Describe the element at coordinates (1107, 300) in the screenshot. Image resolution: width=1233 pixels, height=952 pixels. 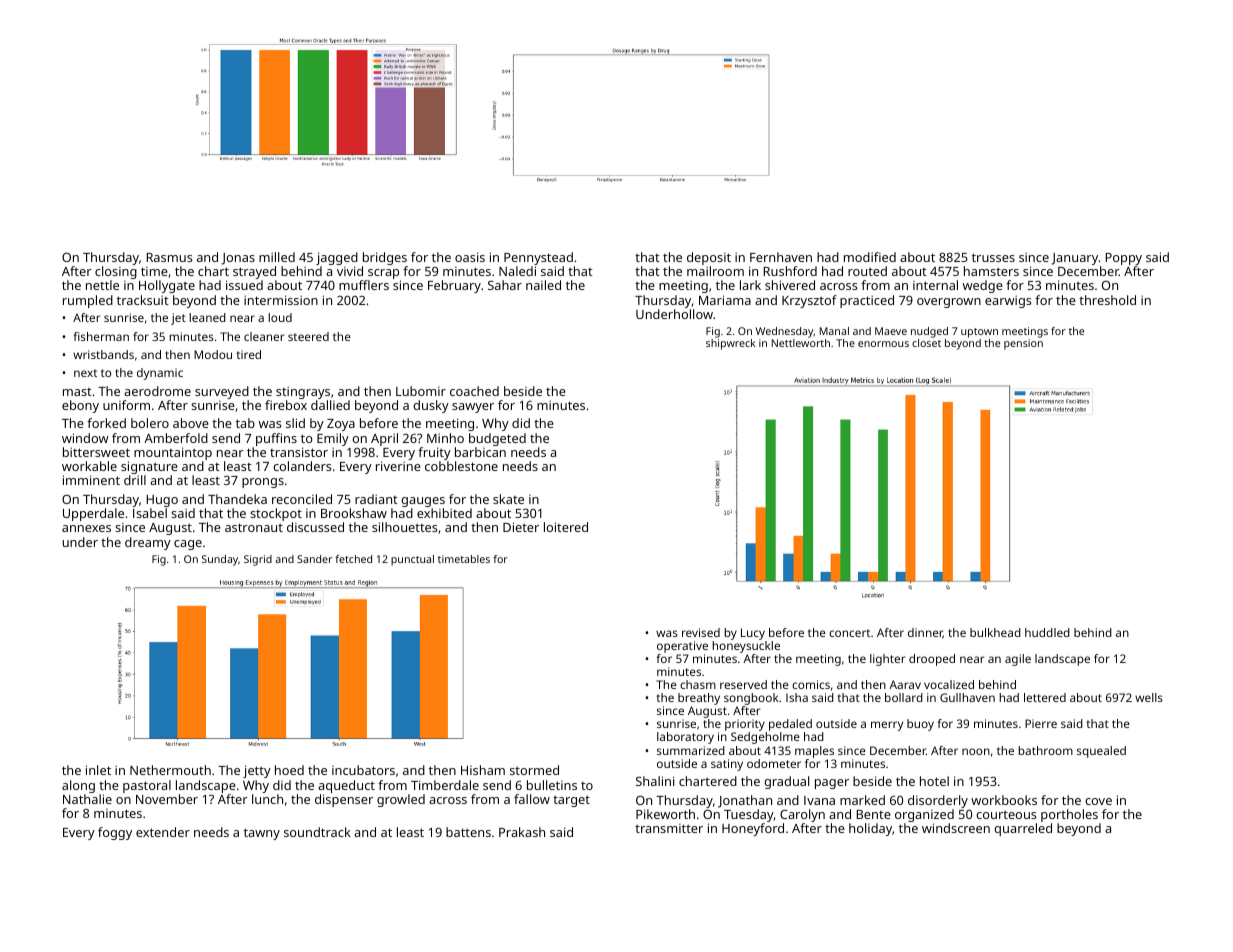
I see `threshold` at that location.
